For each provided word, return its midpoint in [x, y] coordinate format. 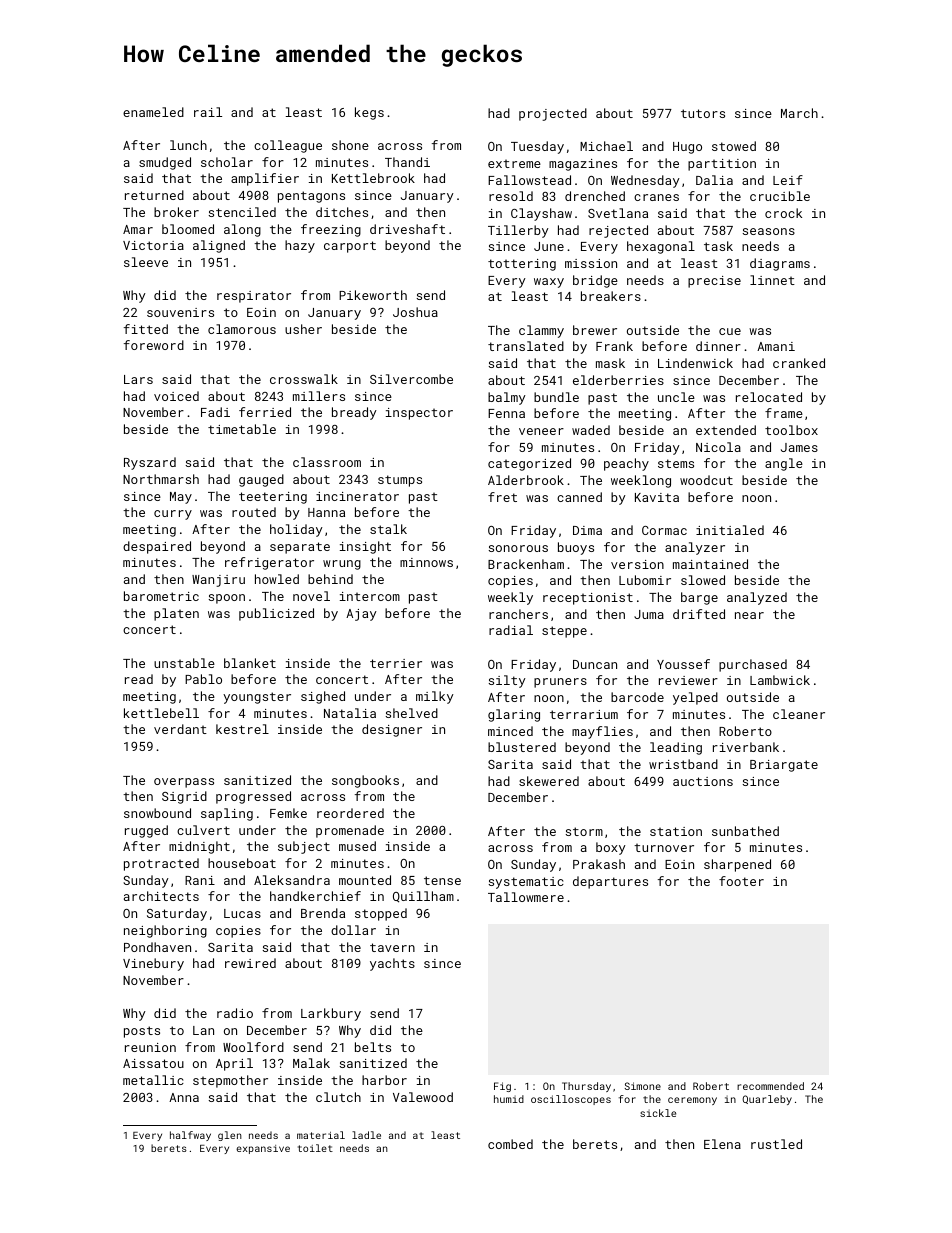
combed [510, 1144]
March [799, 113]
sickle [658, 1113]
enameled [153, 112]
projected [553, 114]
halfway [190, 1136]
